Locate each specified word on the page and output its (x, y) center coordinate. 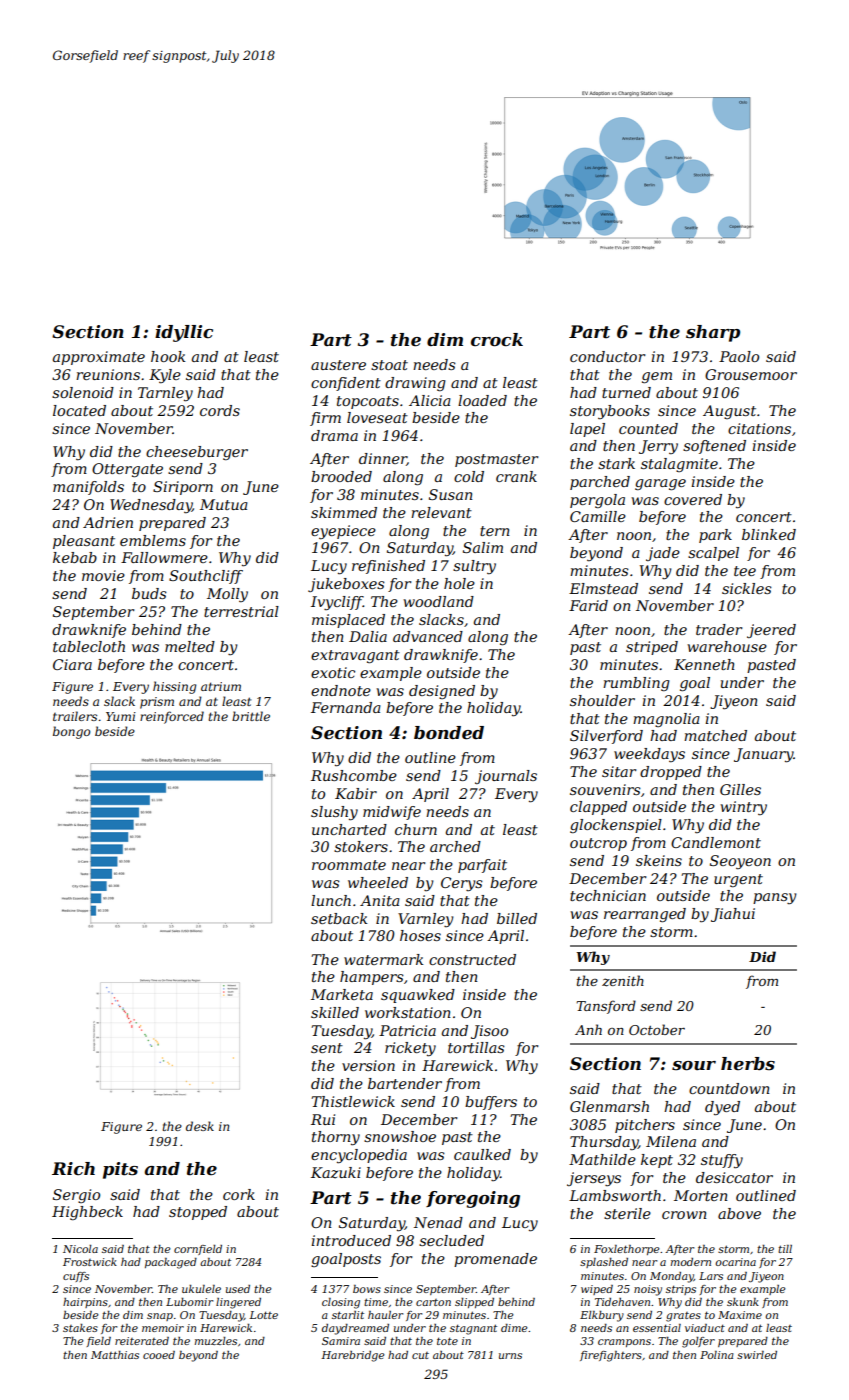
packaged (171, 1263)
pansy (775, 898)
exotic (333, 672)
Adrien (108, 522)
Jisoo (489, 1032)
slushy (334, 813)
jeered (771, 631)
